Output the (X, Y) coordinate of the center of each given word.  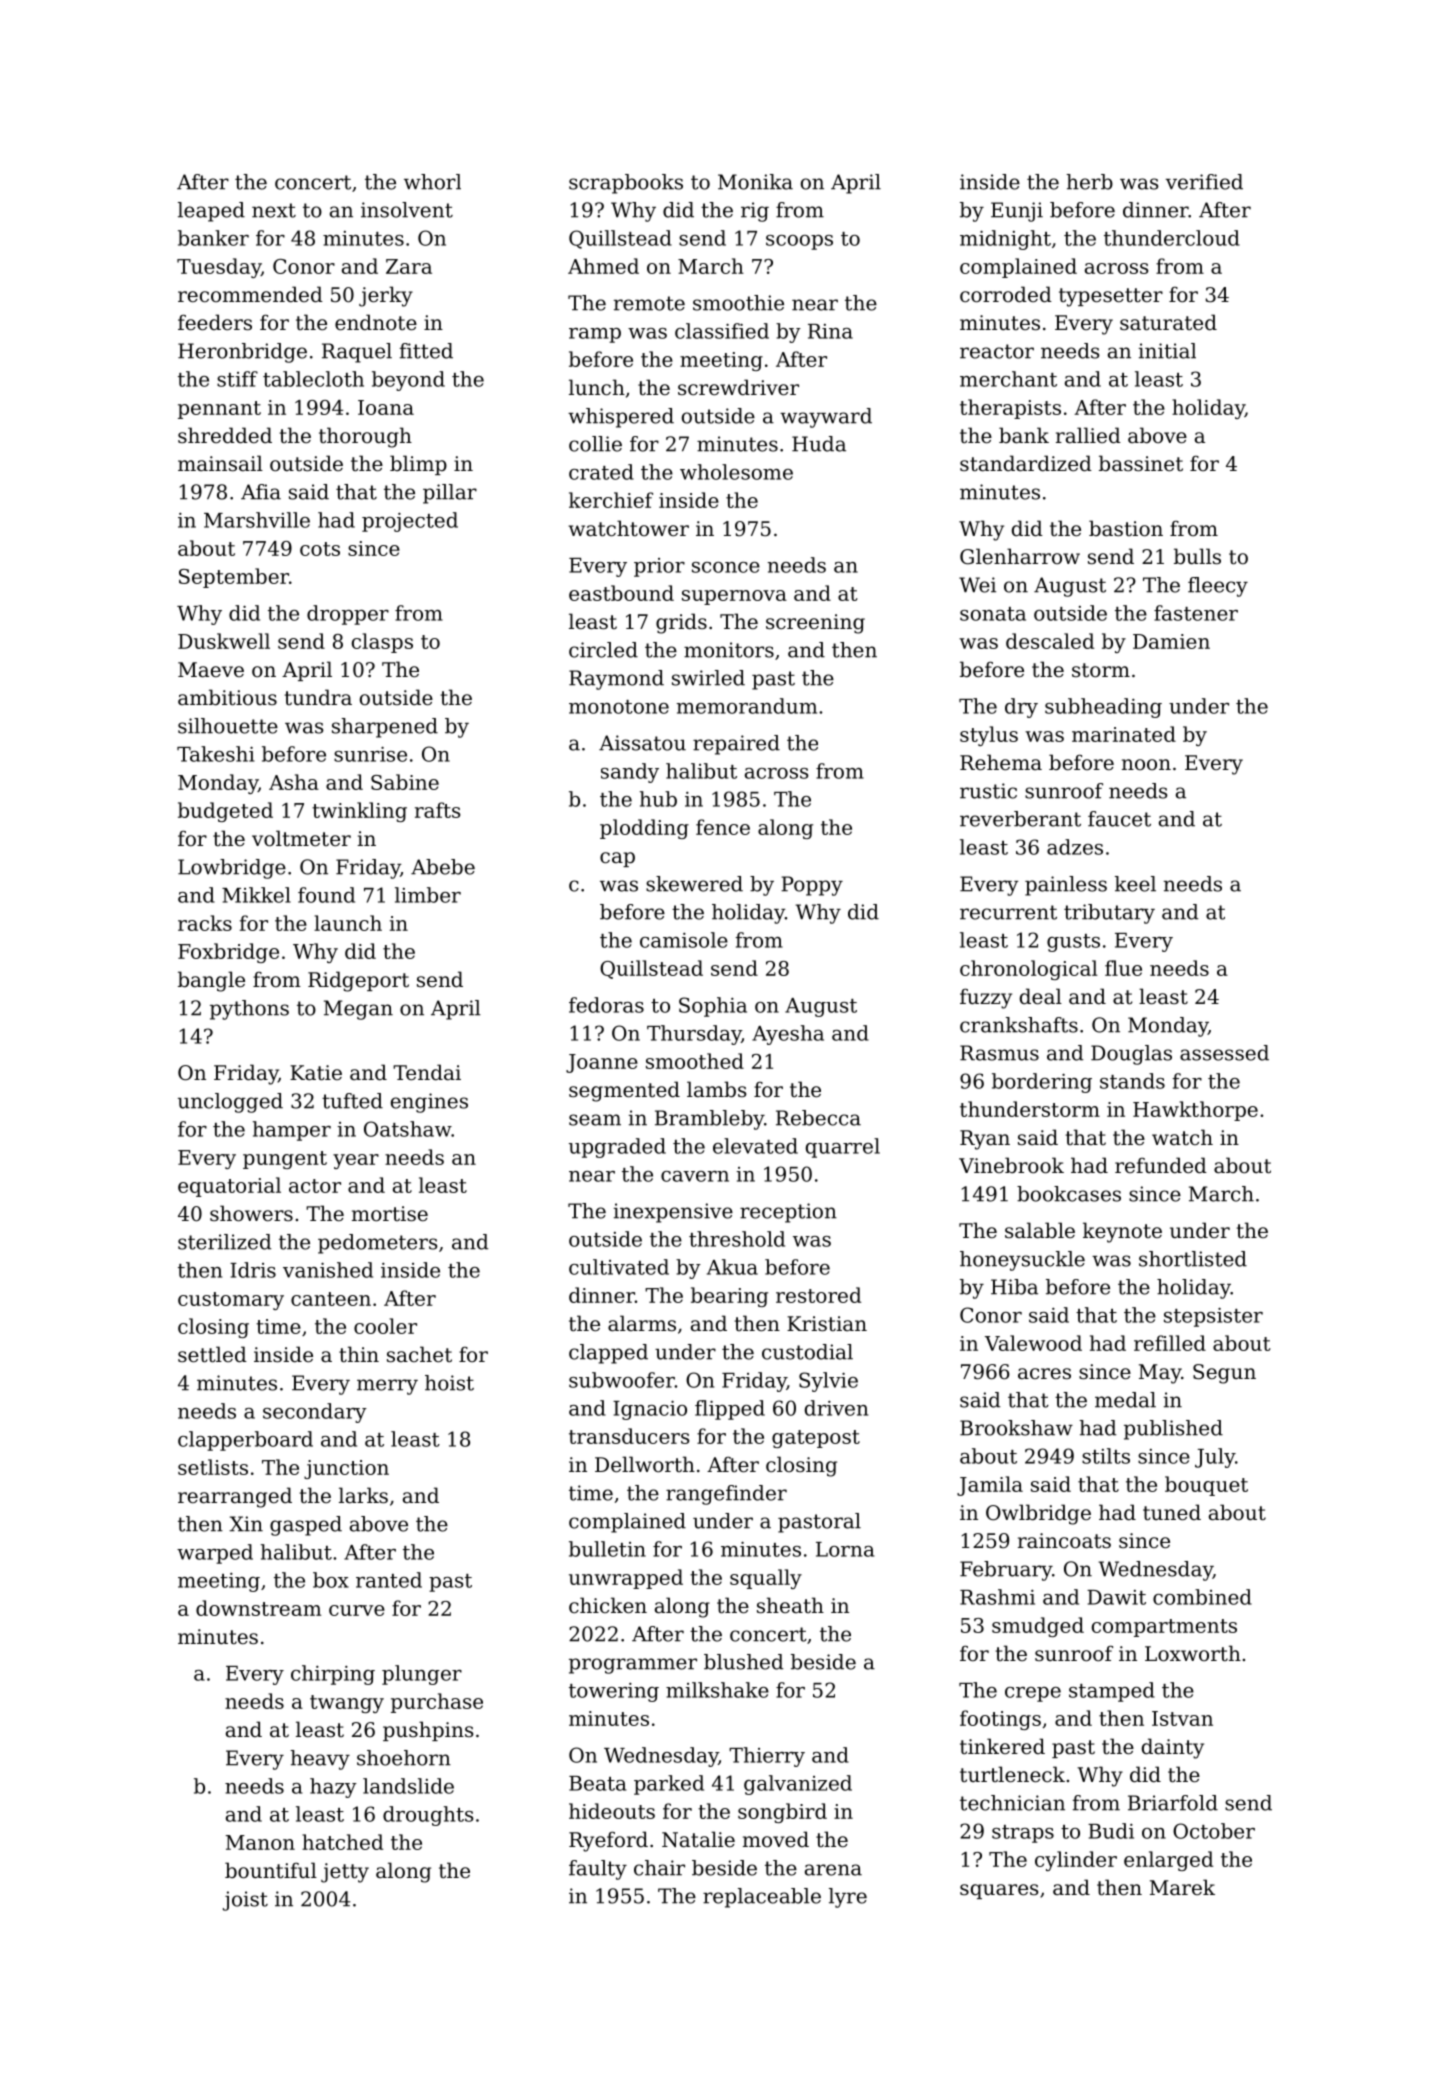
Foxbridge (228, 953)
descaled (1050, 641)
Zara (409, 266)
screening (815, 624)
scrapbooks (626, 184)
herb (1089, 182)
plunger (422, 1675)
